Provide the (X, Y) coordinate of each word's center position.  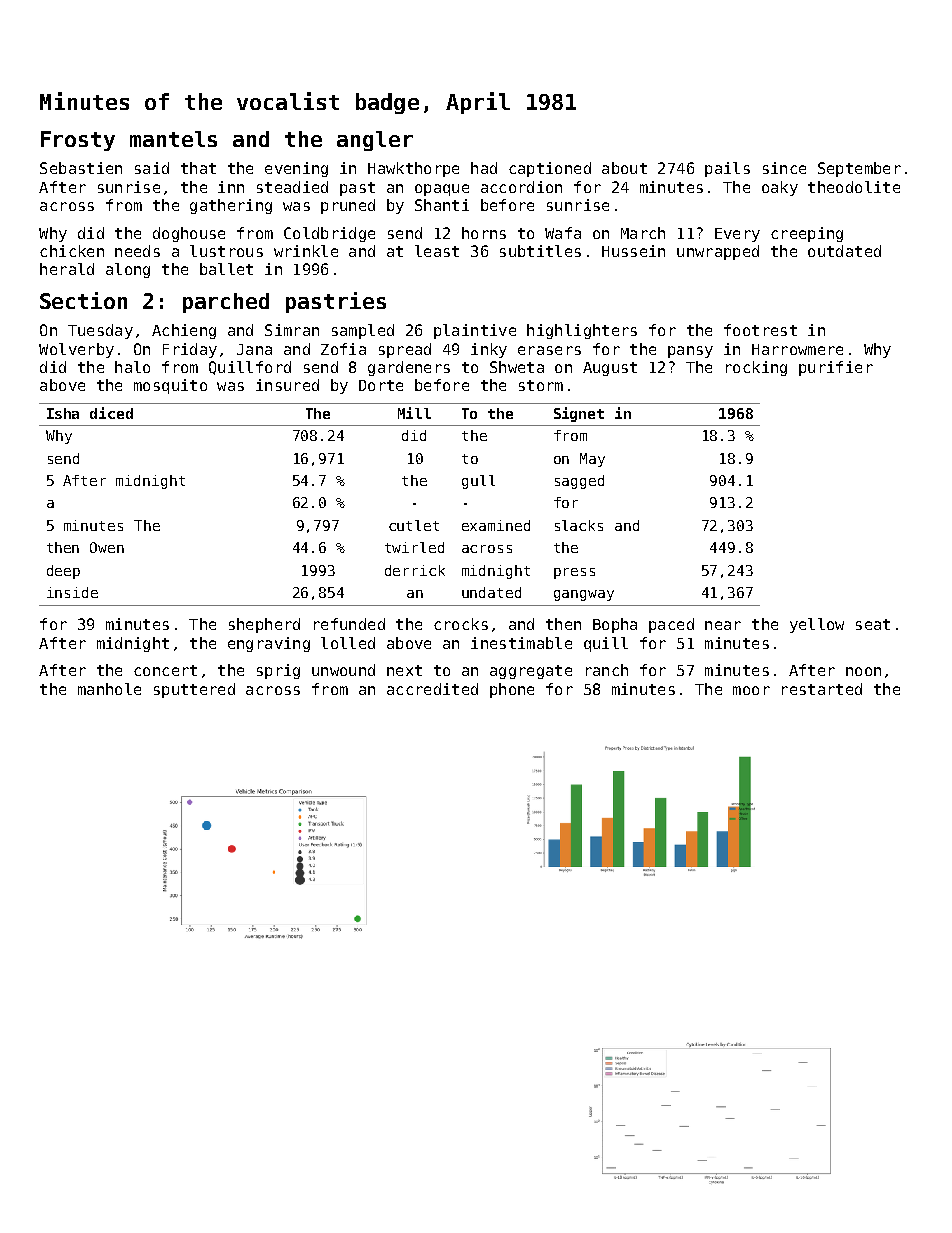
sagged (579, 482)
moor (751, 690)
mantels (173, 139)
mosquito (170, 386)
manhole (109, 689)
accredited (432, 689)
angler (375, 141)
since (784, 168)
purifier (836, 368)
